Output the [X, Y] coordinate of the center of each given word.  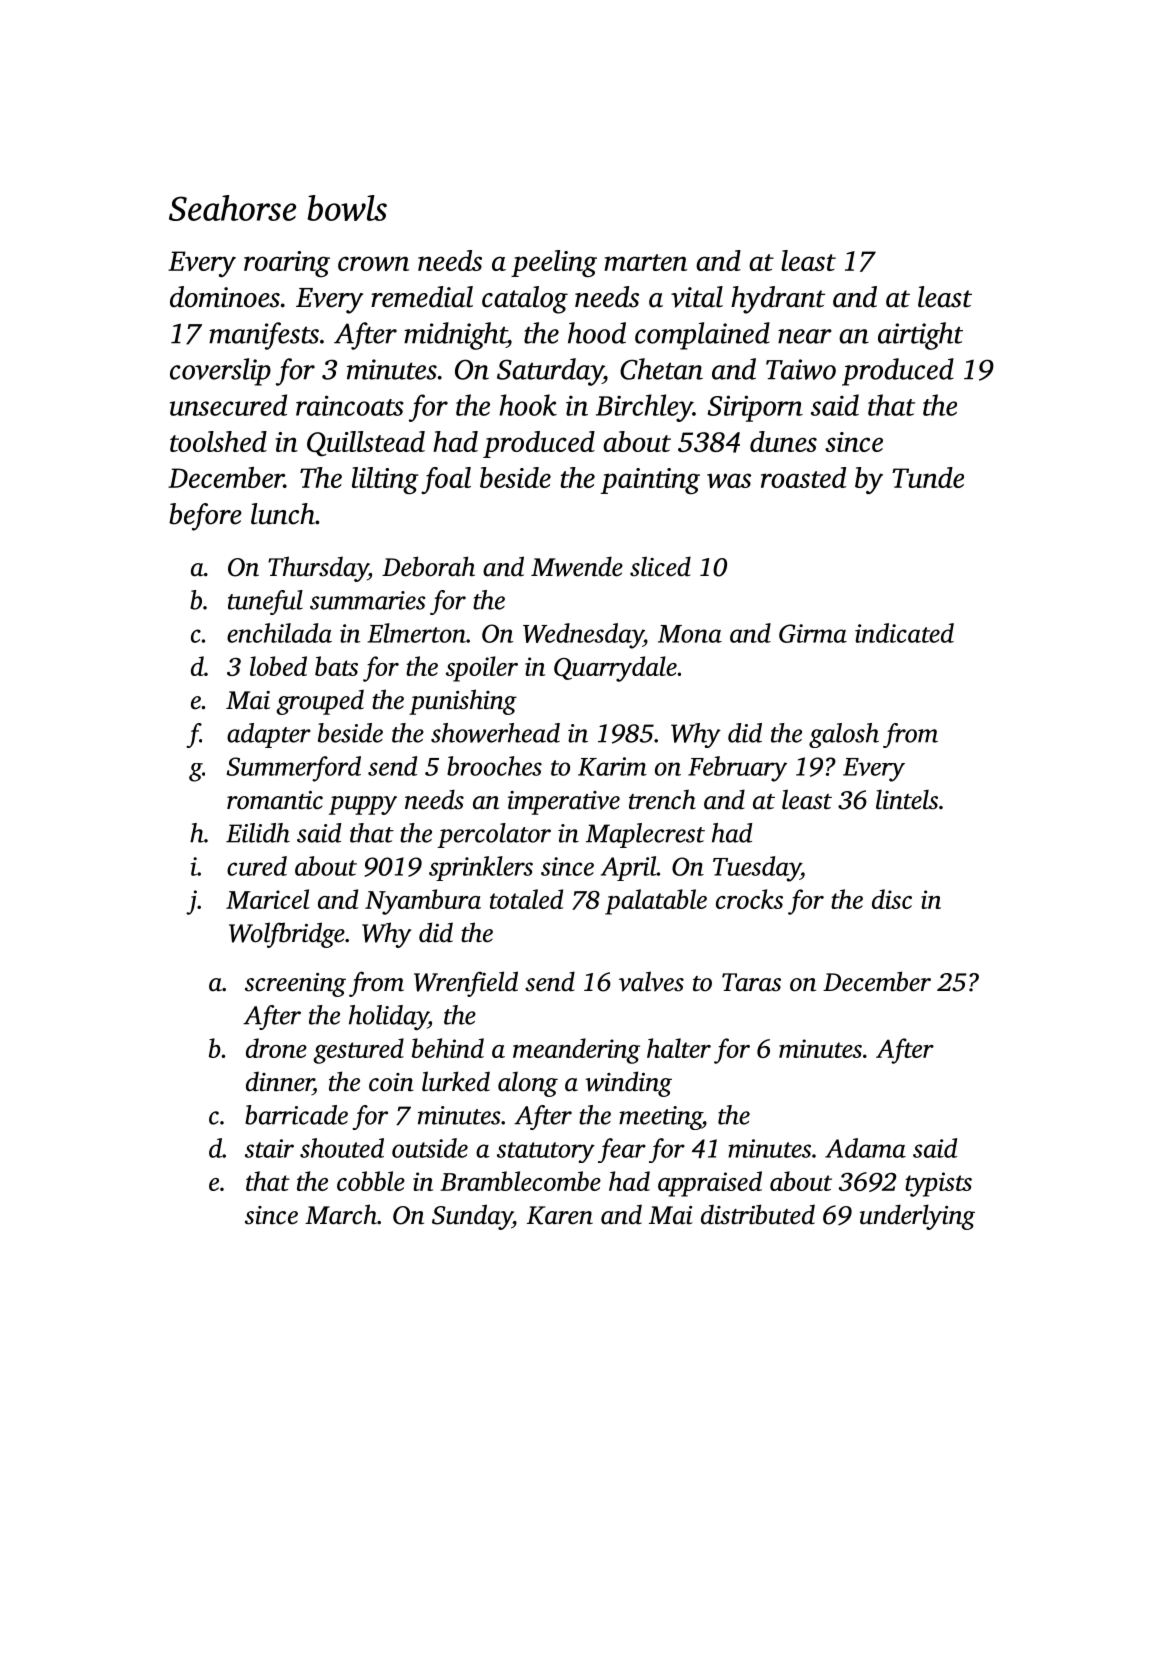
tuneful [265, 602]
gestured [358, 1051]
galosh [844, 735]
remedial [422, 297]
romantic [275, 800]
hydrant [778, 300]
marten [645, 262]
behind [448, 1048]
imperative [564, 803]
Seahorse [232, 208]
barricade [296, 1115]
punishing [463, 702]
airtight [920, 336]
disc [892, 899]
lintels [907, 799]
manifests [264, 336]
